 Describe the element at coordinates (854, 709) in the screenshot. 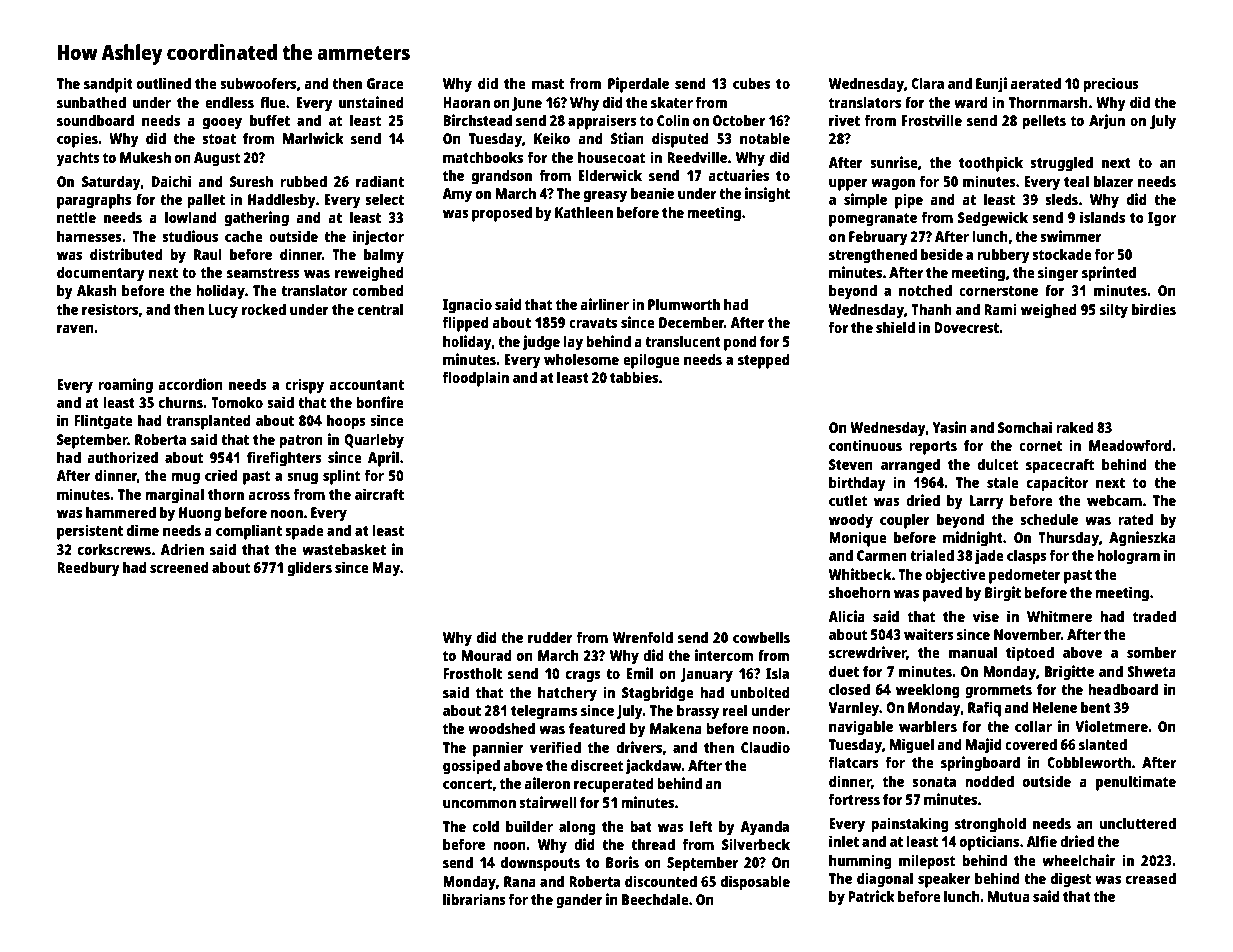

I see `Varnley` at that location.
